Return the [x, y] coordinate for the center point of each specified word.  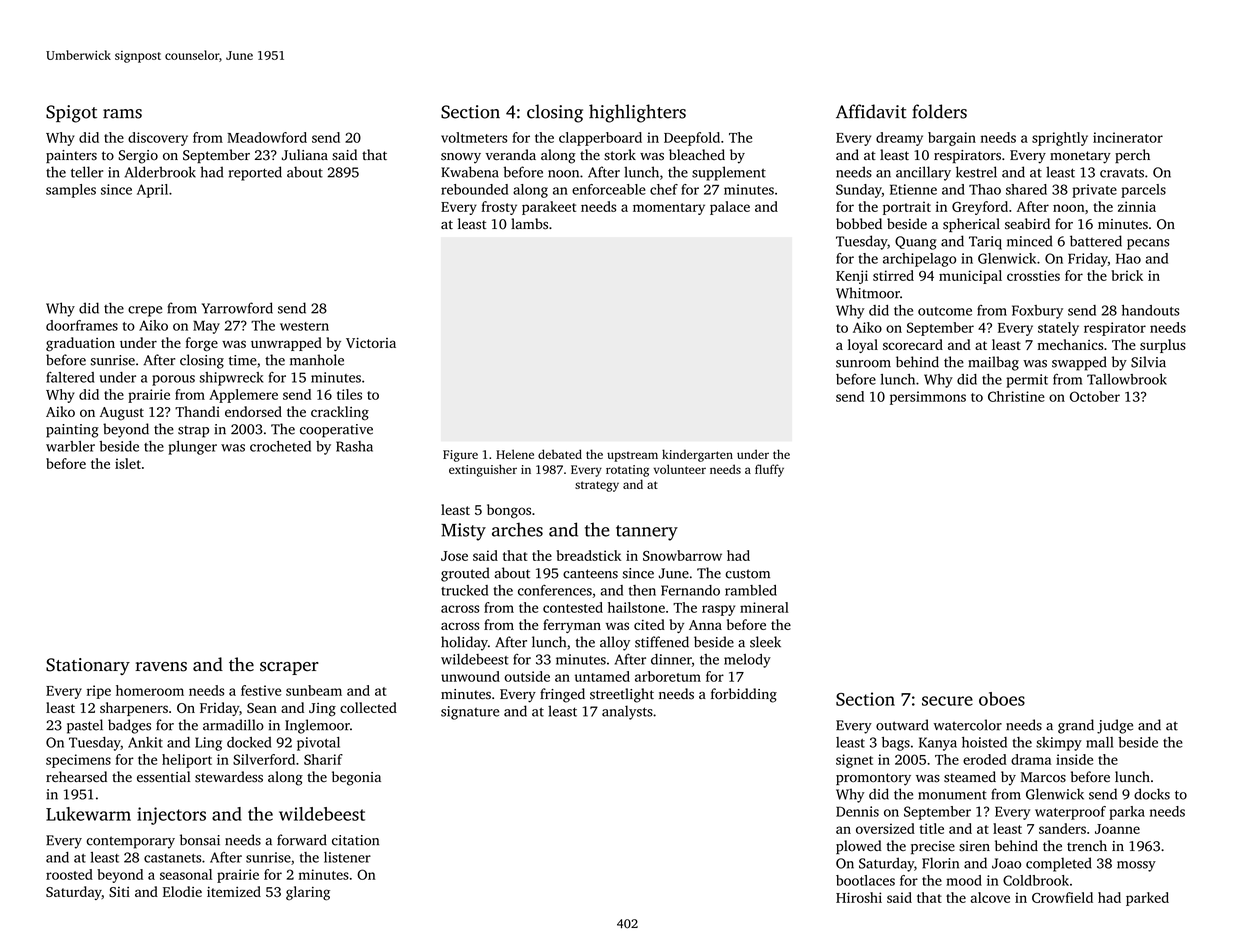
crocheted [280, 446]
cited [649, 624]
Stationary [88, 666]
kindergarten [697, 455]
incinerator [1128, 137]
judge [1115, 726]
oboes [1002, 699]
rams [122, 114]
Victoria [371, 343]
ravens [161, 667]
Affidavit [871, 111]
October [1095, 396]
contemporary [130, 842]
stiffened [662, 642]
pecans [1148, 244]
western [304, 326]
